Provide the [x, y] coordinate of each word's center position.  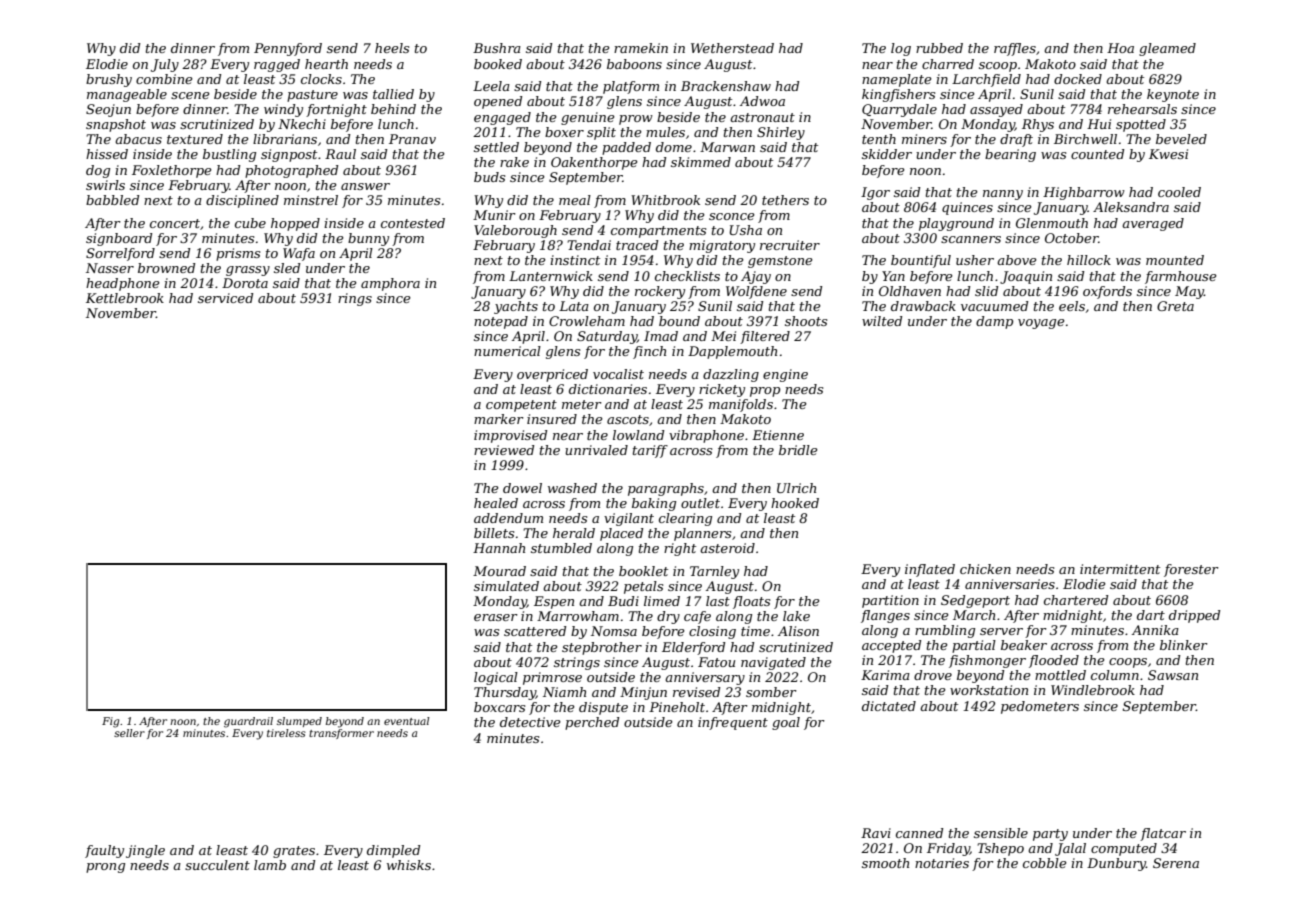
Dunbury [1116, 864]
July [165, 65]
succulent [217, 865]
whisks [409, 865]
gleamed [1167, 49]
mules [665, 132]
